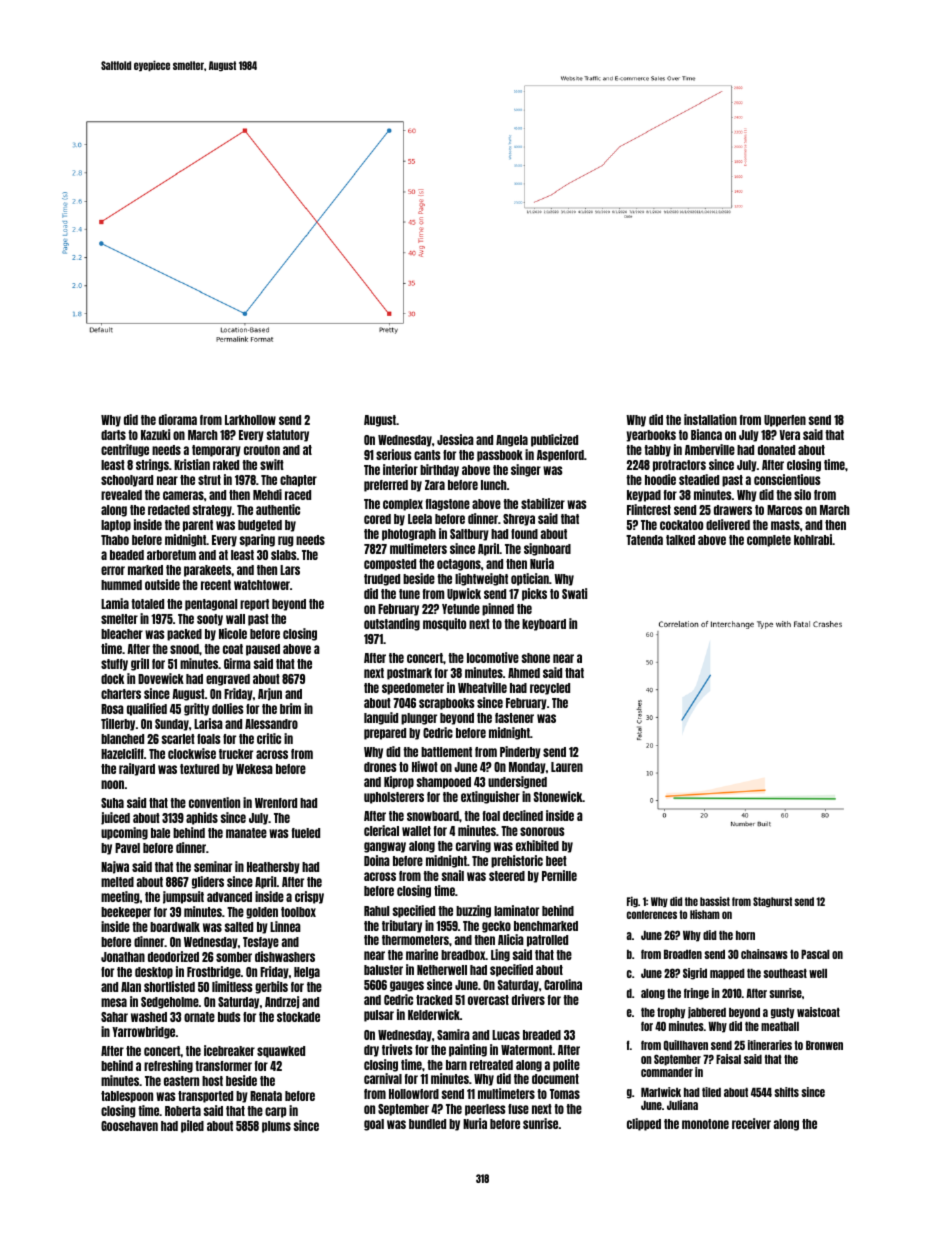  I want to click on speedometer, so click(413, 689).
